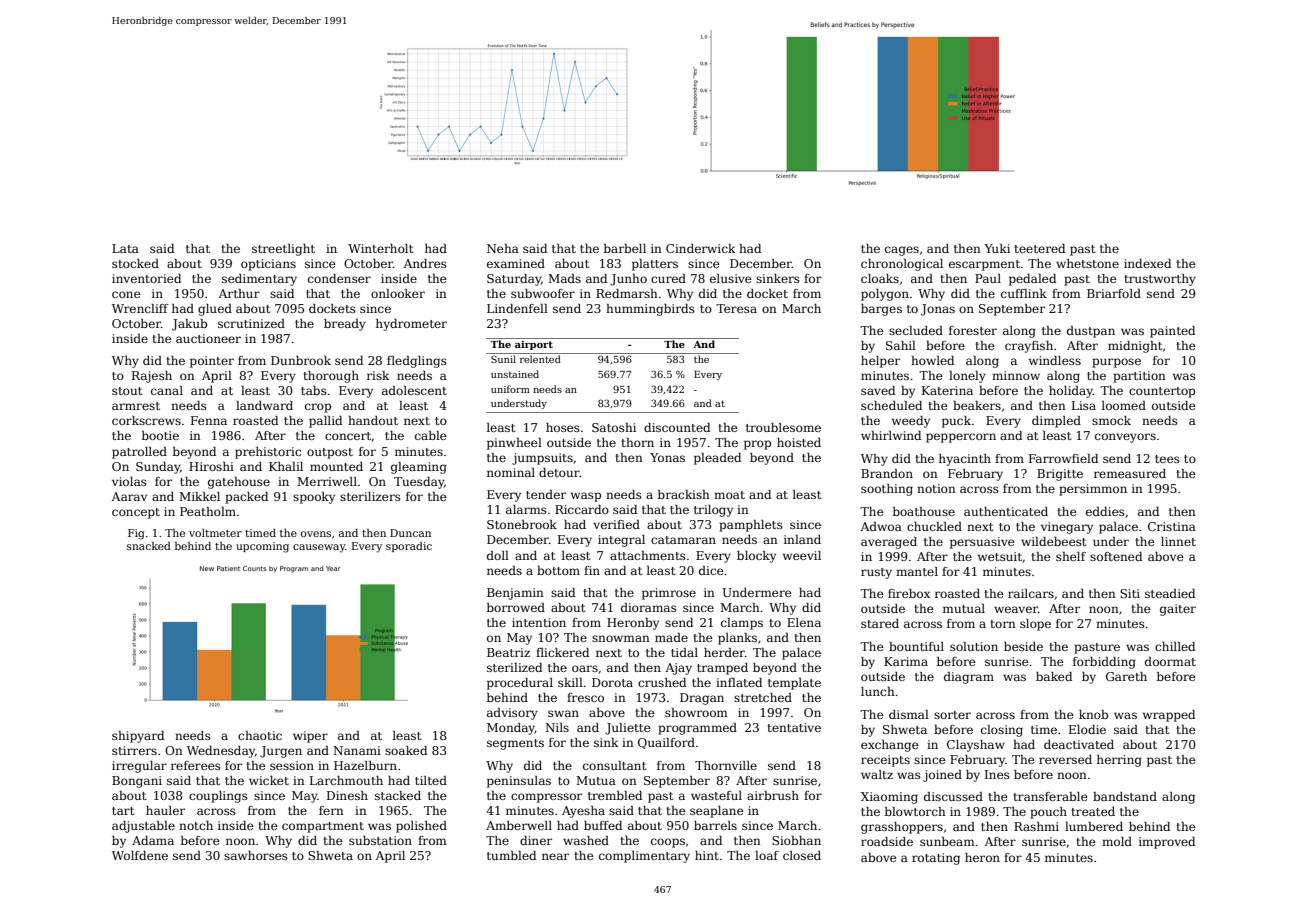 This image has width=1308, height=924. I want to click on Elena, so click(804, 622).
